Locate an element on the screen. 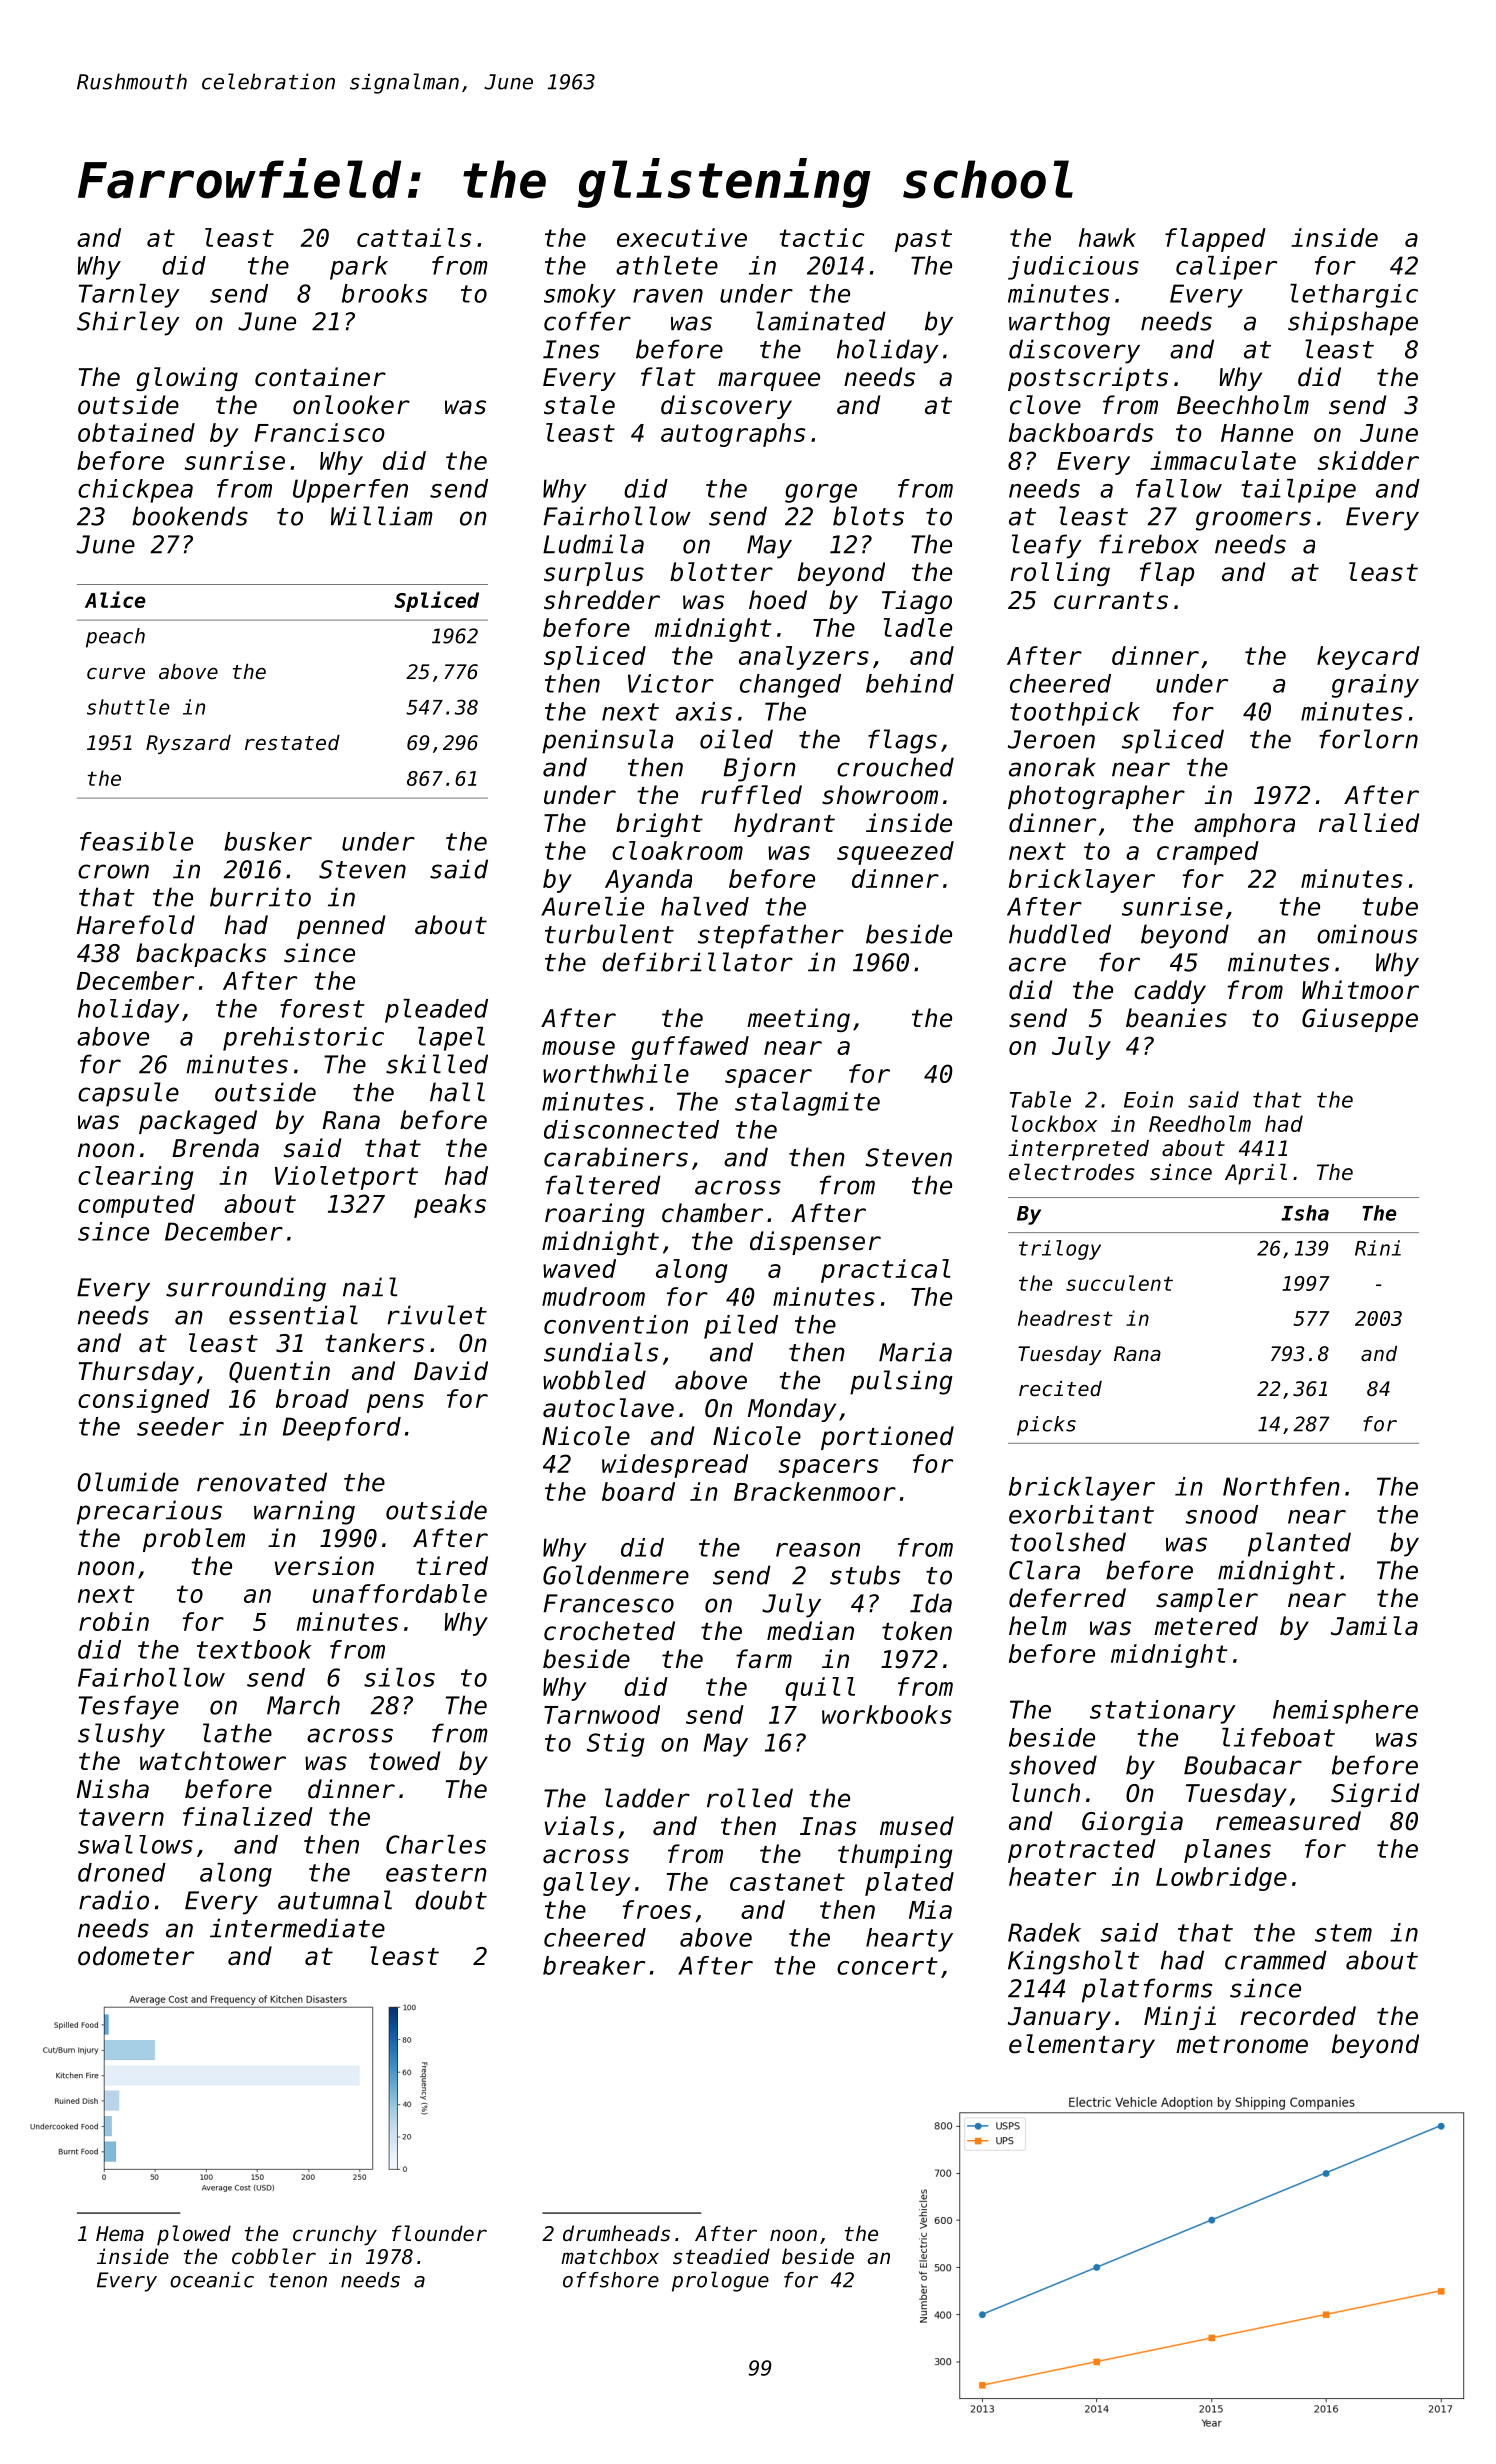 The width and height of the screenshot is (1496, 2464). Jamila is located at coordinates (1374, 1626).
